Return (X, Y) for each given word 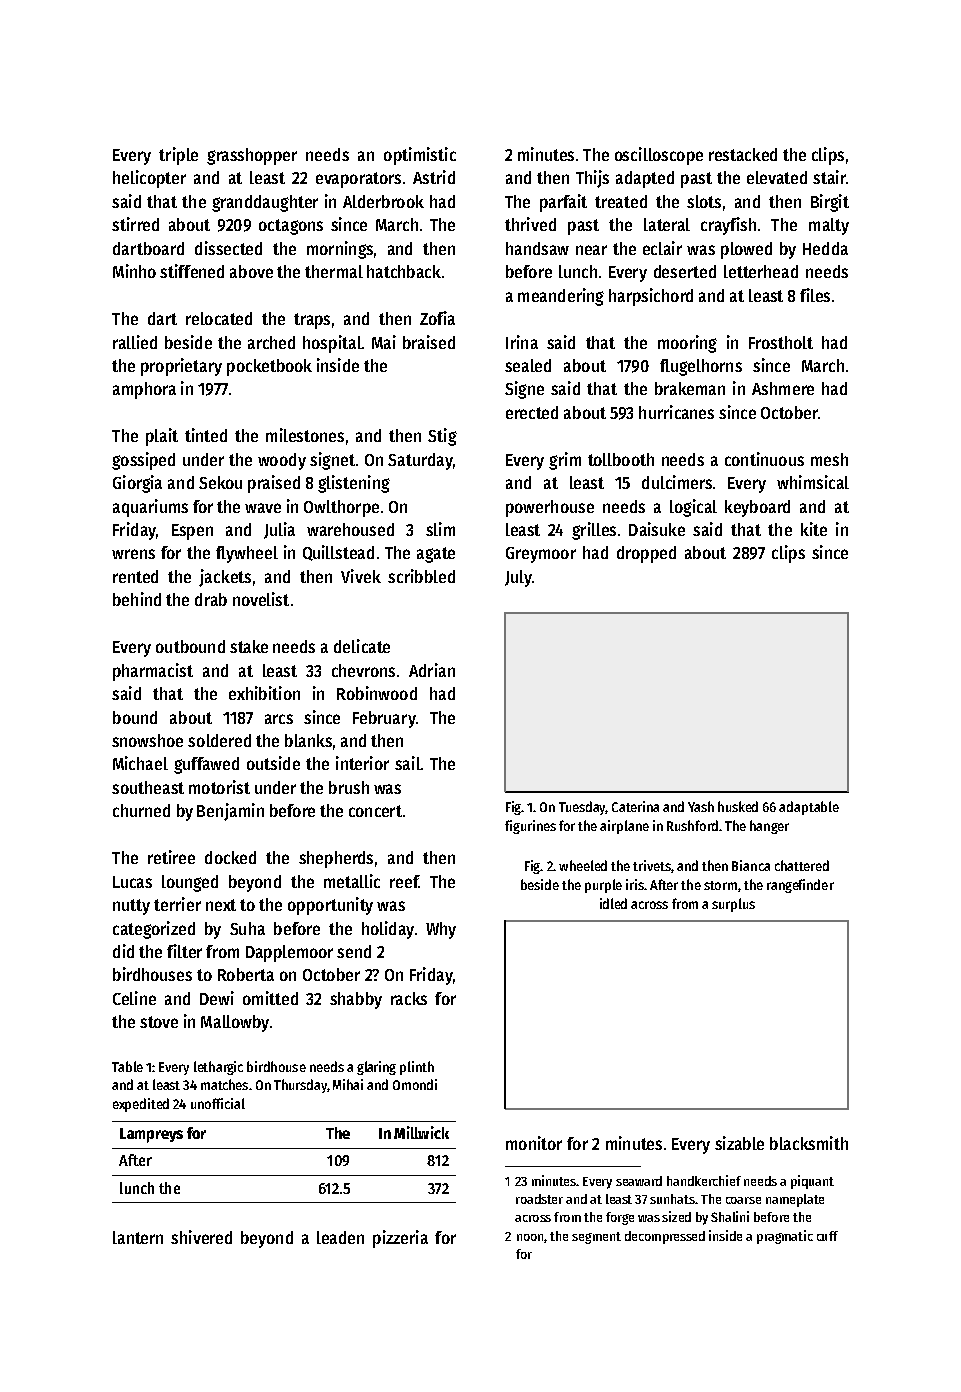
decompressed (665, 1237)
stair (829, 177)
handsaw (537, 248)
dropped (646, 554)
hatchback (404, 271)
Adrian (432, 670)
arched (271, 342)
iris (635, 884)
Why (441, 930)
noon (531, 1238)
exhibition (264, 693)
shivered (201, 1237)
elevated (777, 177)
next (221, 905)
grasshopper (252, 156)
